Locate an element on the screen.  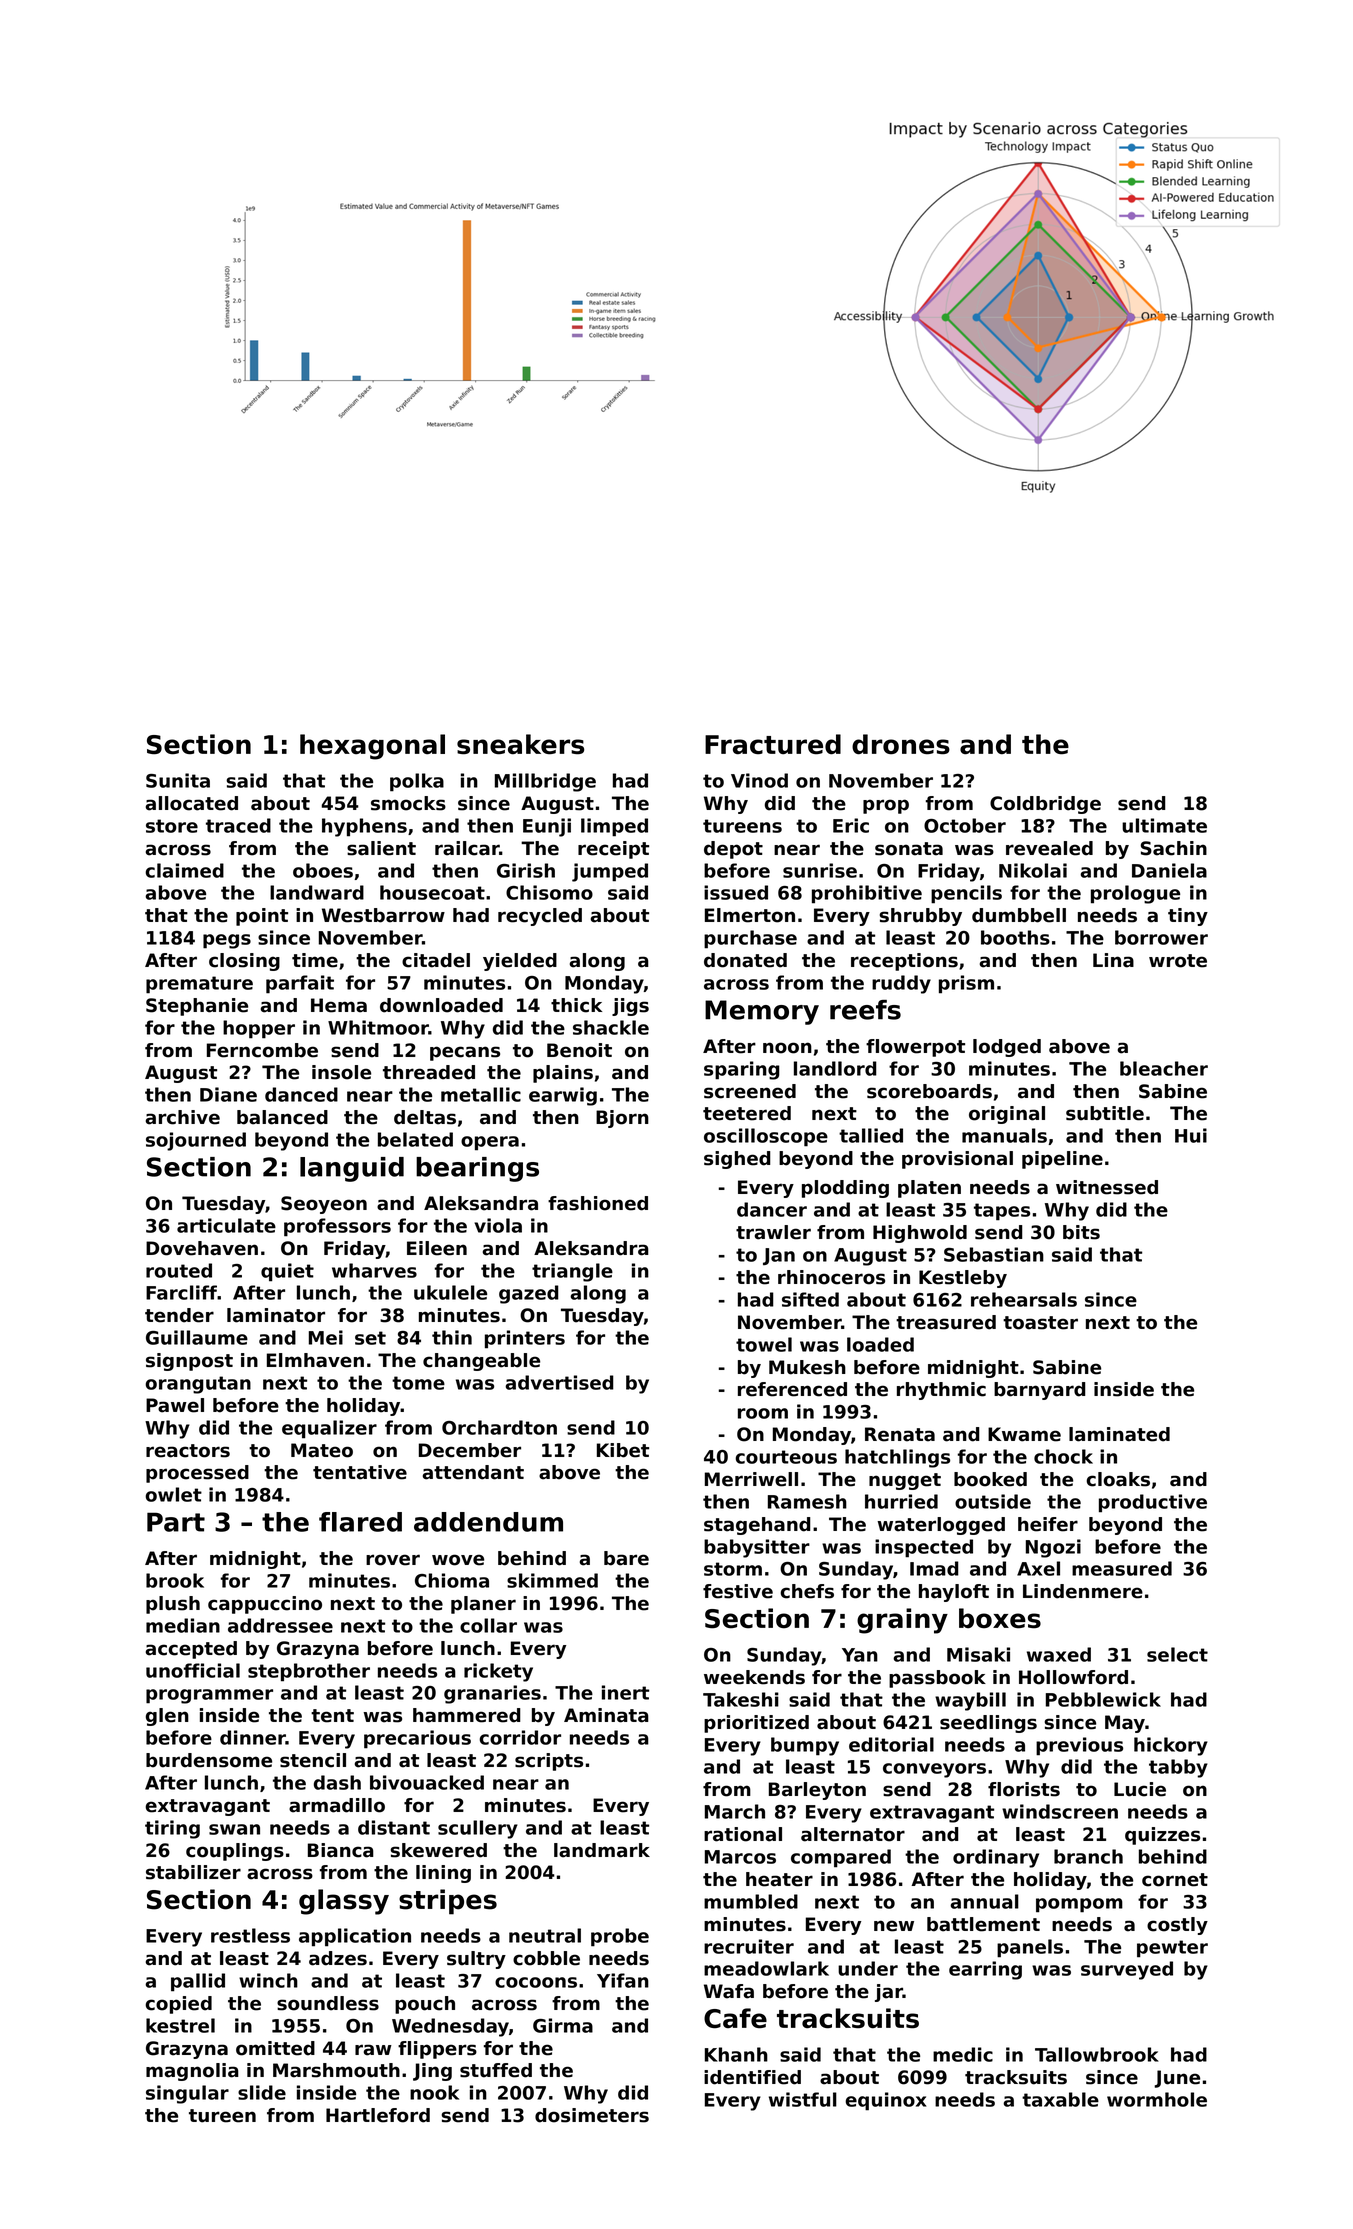
windscreen is located at coordinates (1060, 1811).
